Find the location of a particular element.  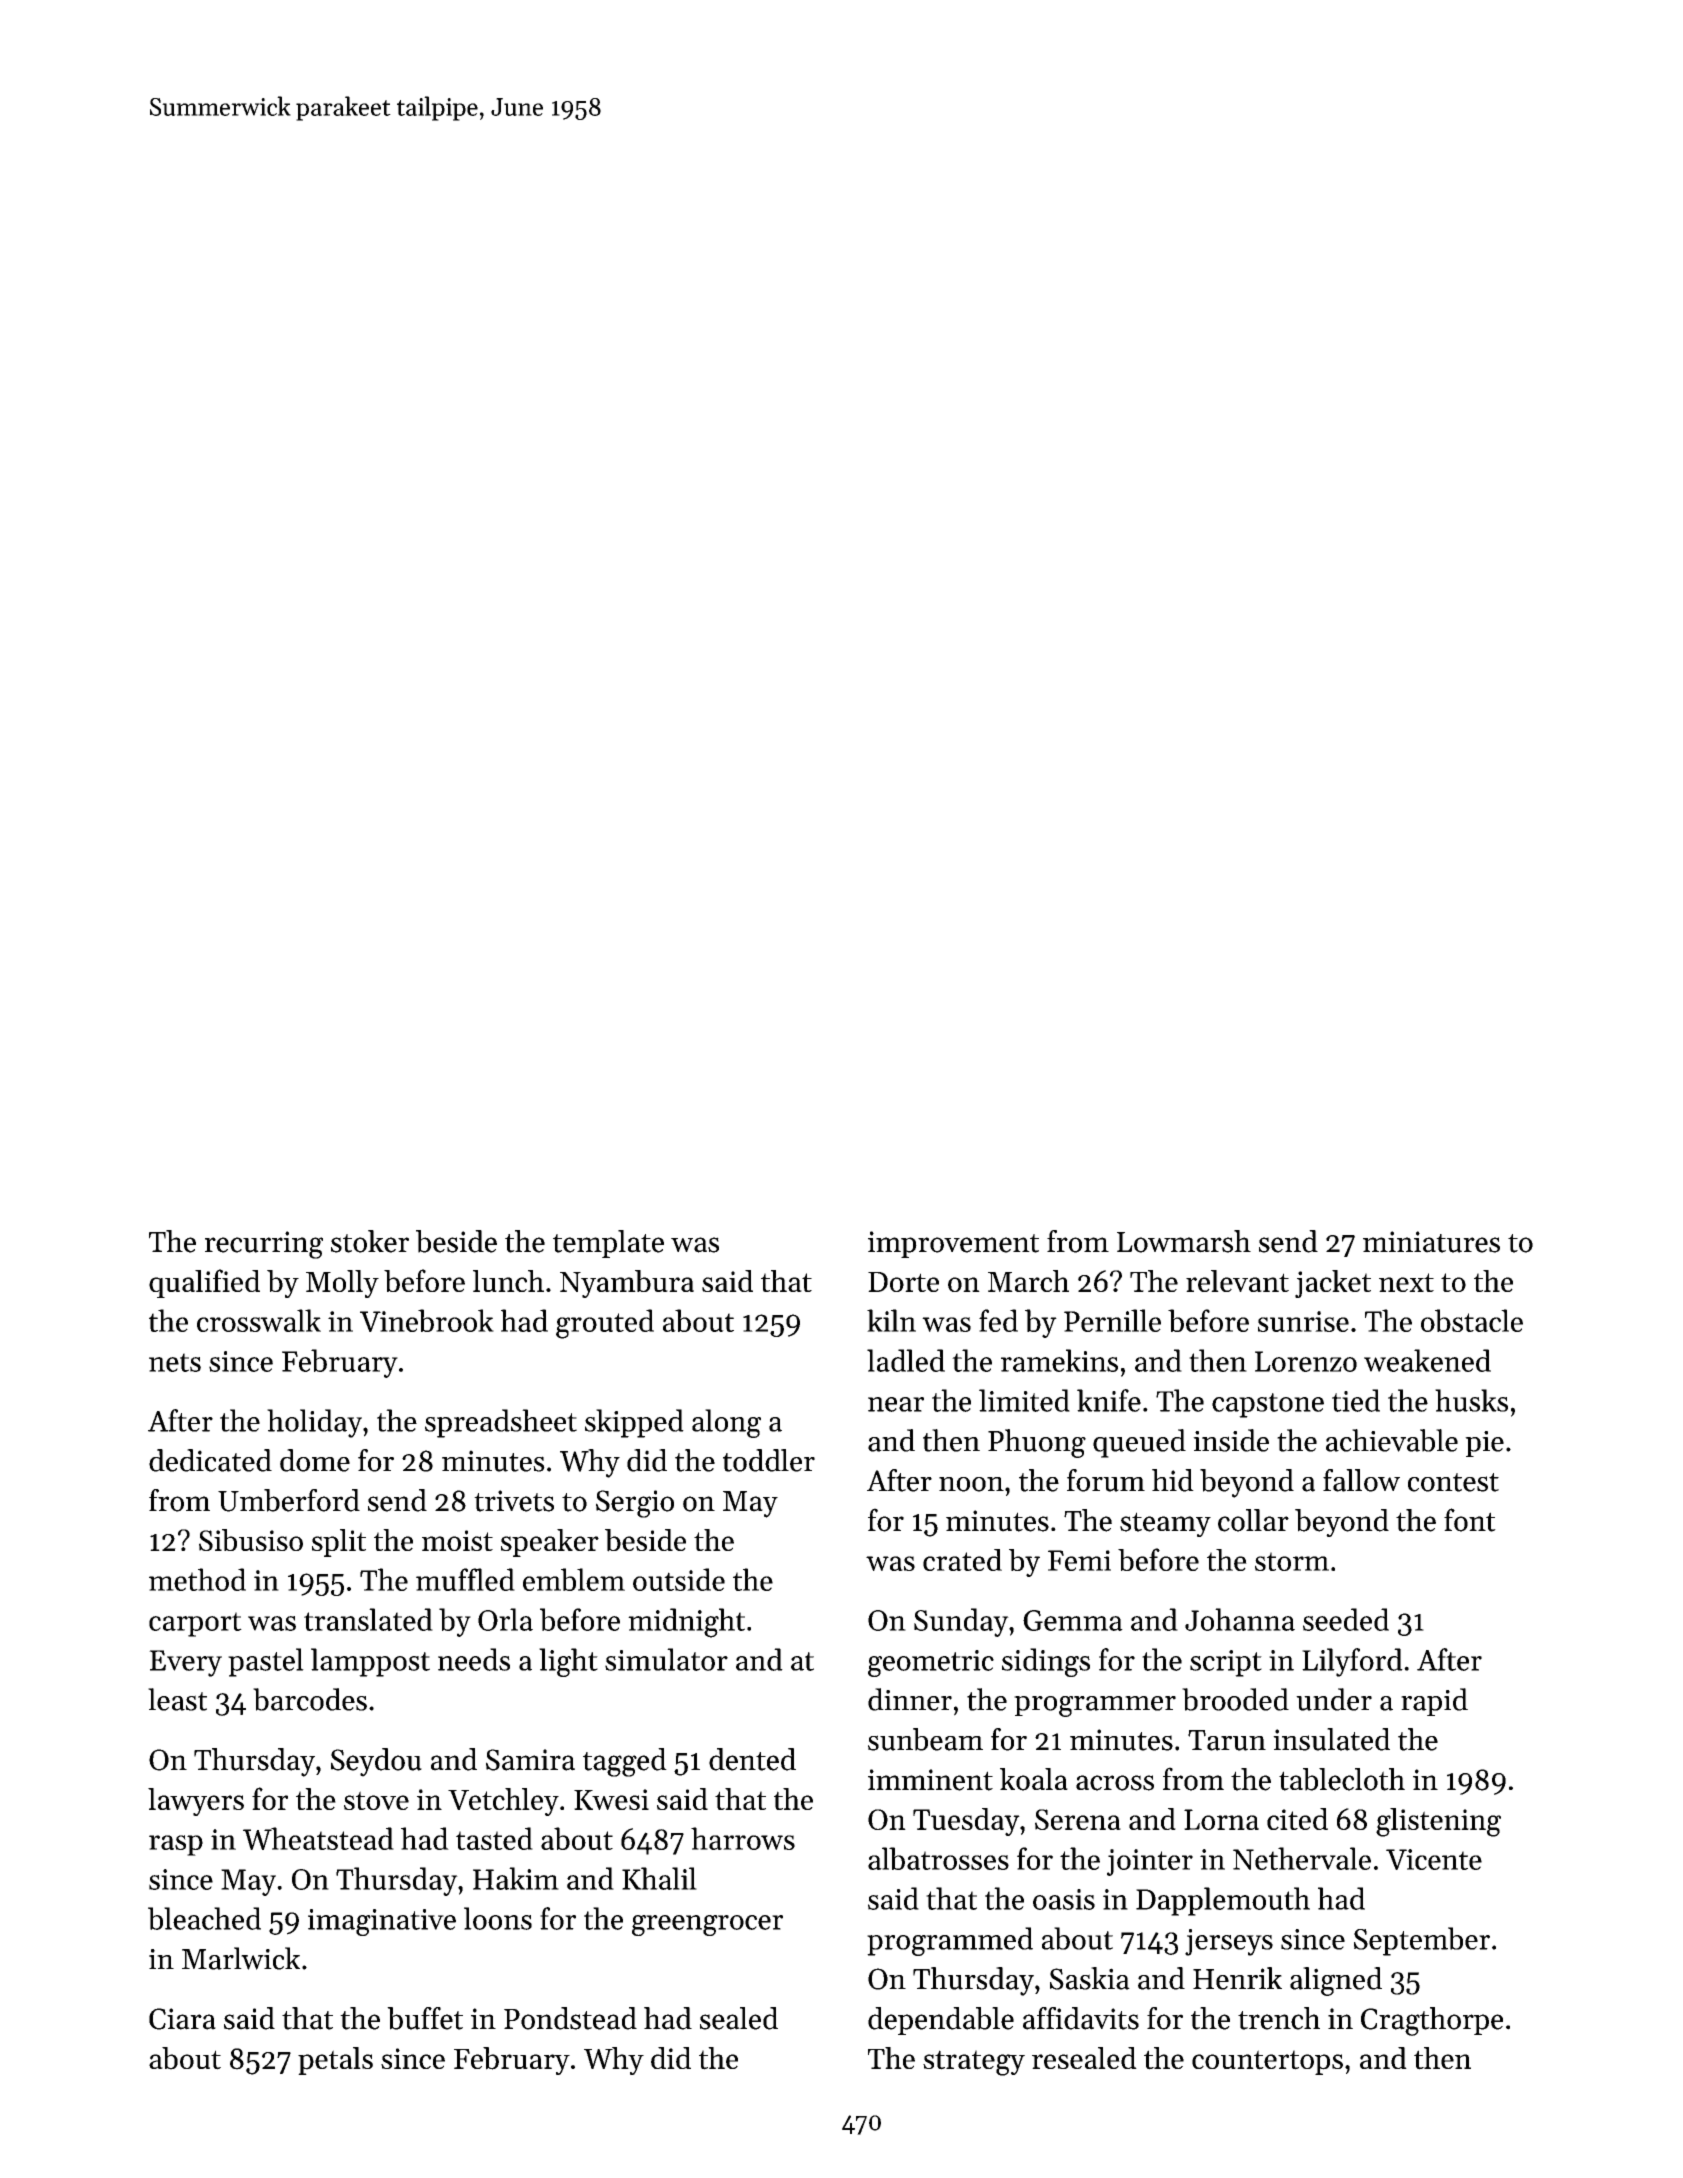

template is located at coordinates (608, 1244).
